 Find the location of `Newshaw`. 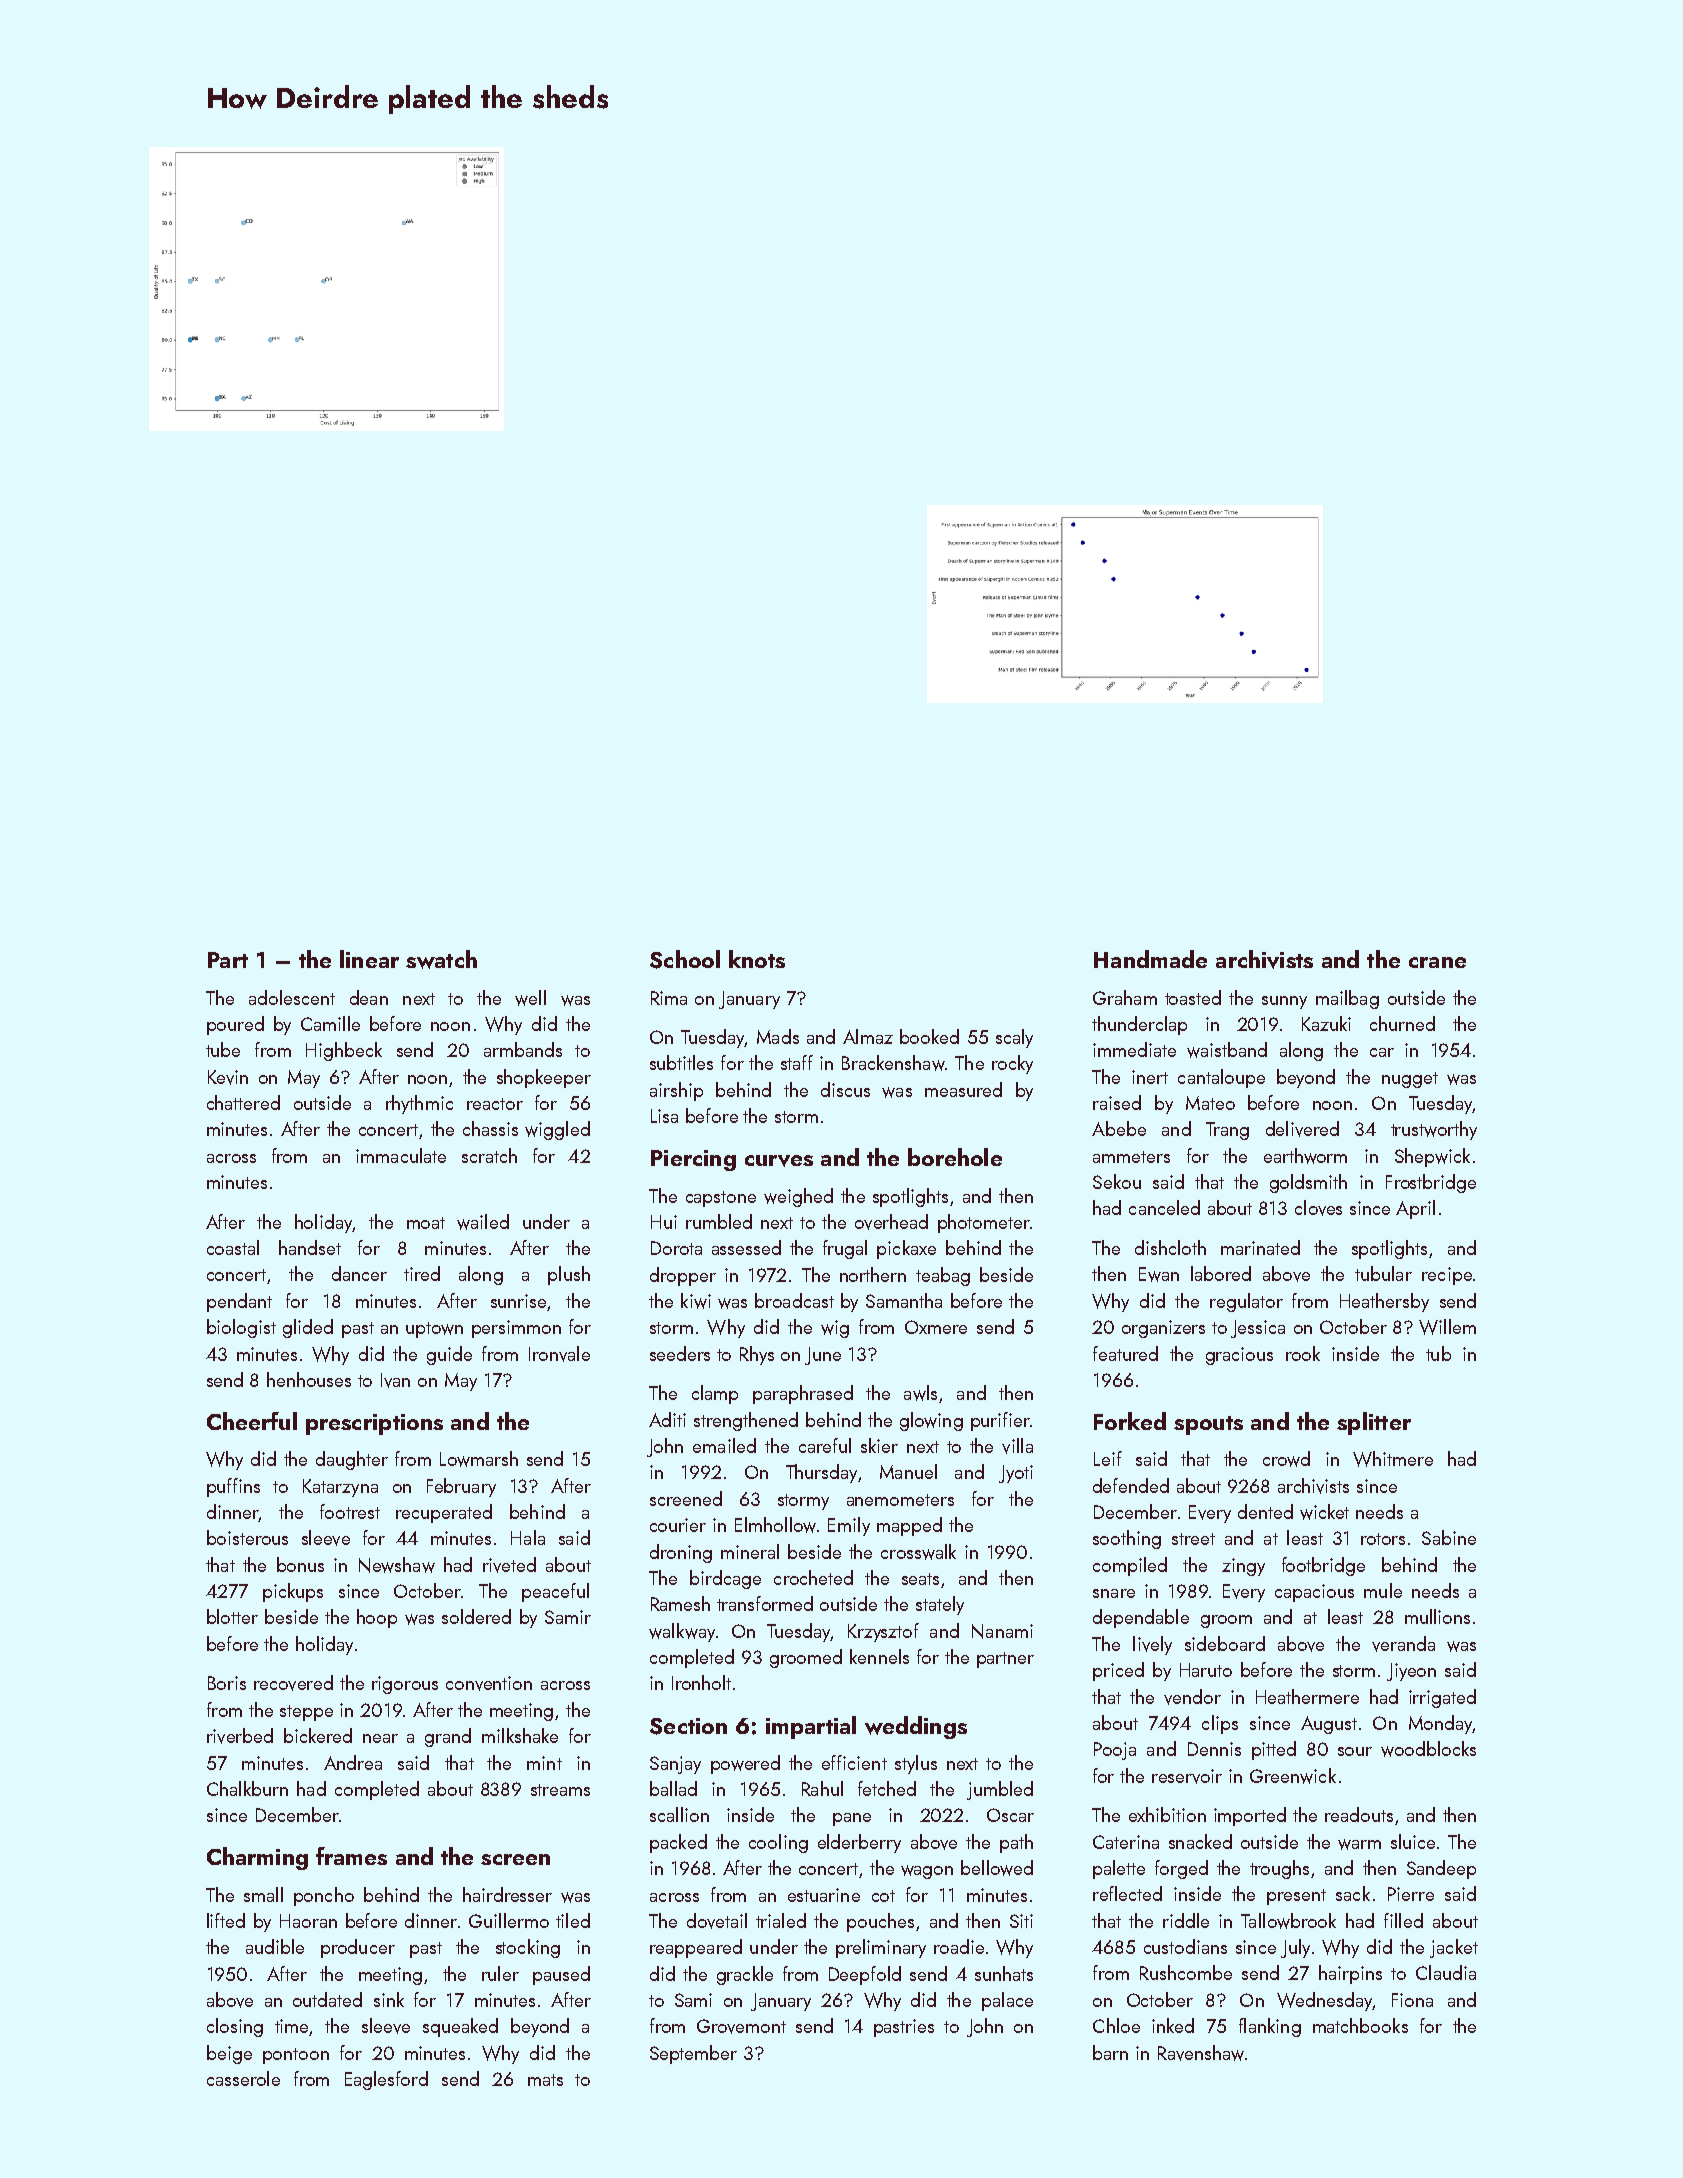

Newshaw is located at coordinates (397, 1565).
